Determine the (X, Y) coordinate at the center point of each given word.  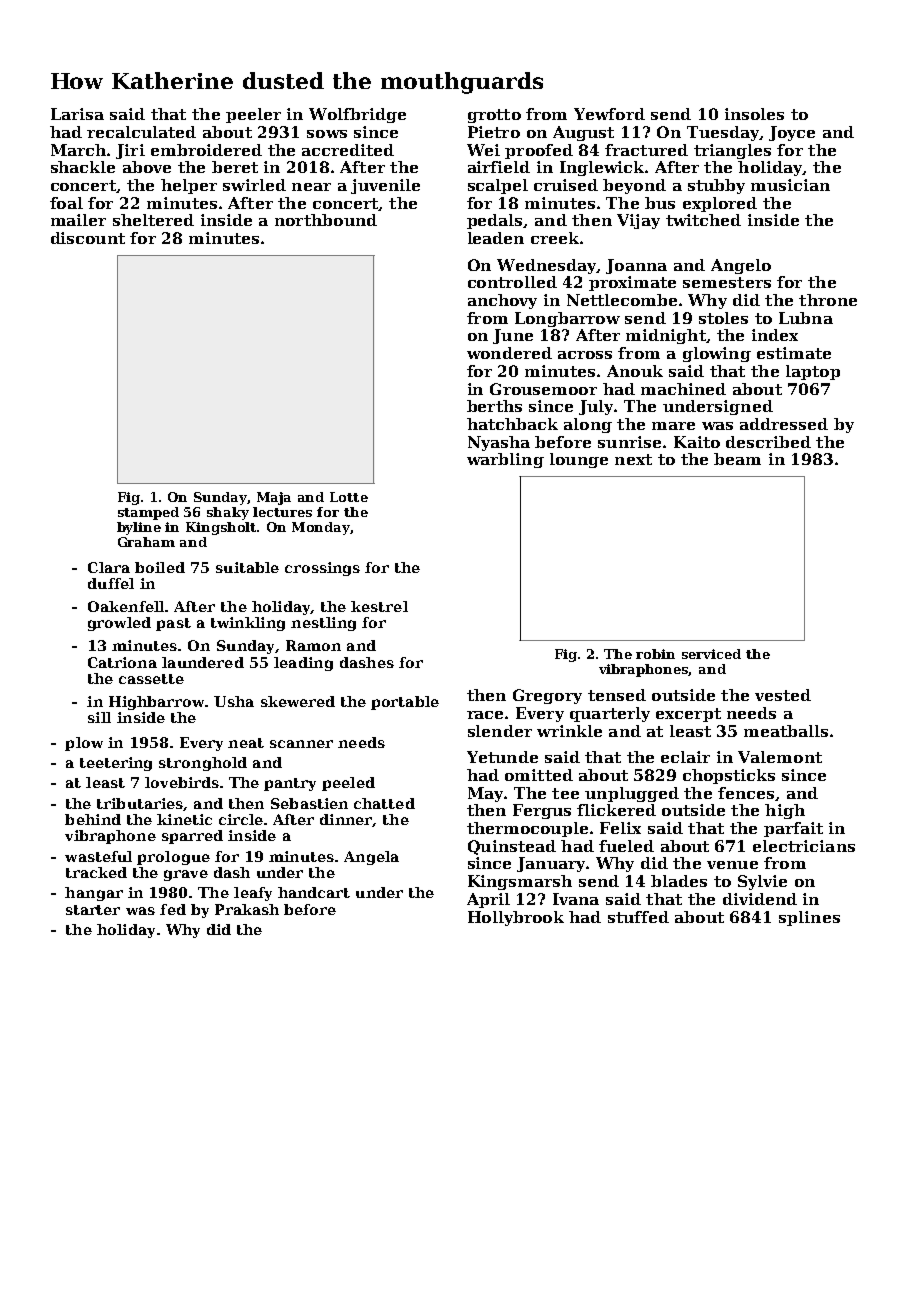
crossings (322, 569)
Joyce (792, 133)
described (768, 442)
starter (93, 910)
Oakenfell (126, 606)
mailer (78, 220)
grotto (494, 116)
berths (494, 406)
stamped (148, 513)
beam (737, 459)
